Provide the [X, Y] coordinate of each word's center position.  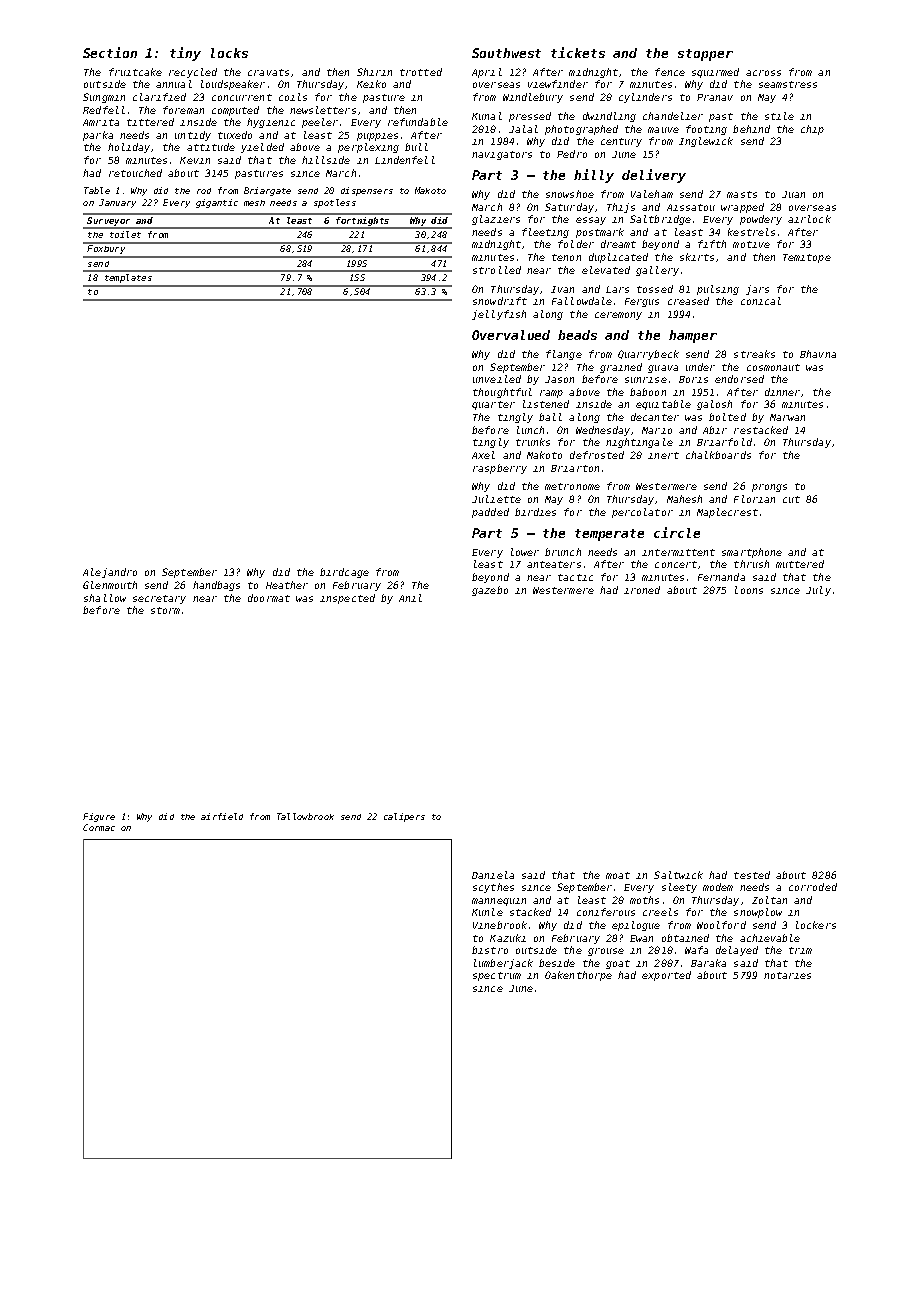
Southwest [506, 53]
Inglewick [706, 142]
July [818, 591]
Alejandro [110, 573]
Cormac [99, 827]
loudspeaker [233, 85]
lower [525, 552]
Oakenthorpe [578, 976]
